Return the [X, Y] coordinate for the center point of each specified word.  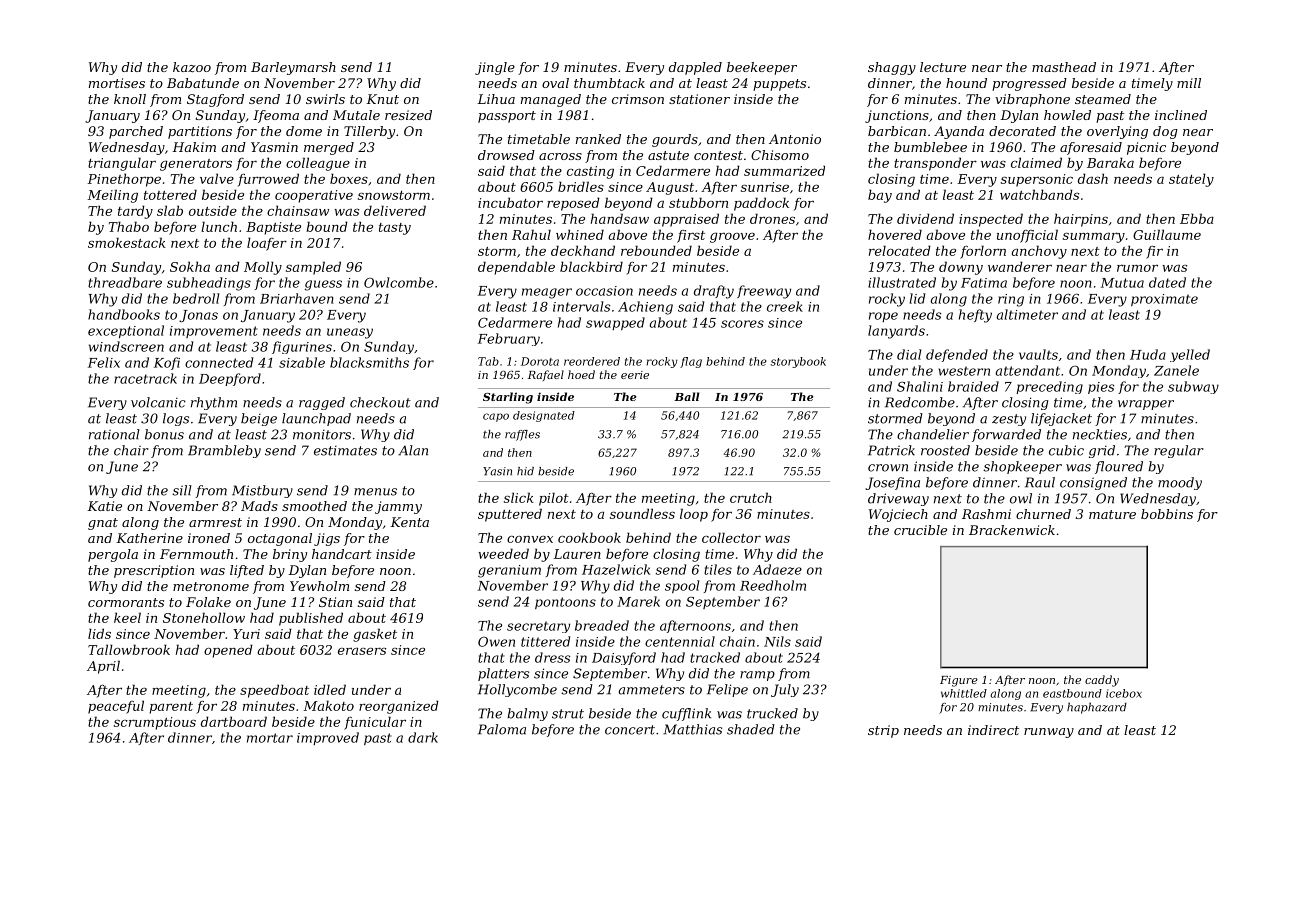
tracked [715, 657]
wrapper [1146, 405]
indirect [993, 730]
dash [1093, 178]
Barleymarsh [293, 68]
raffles [522, 435]
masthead [1064, 67]
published [311, 619]
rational [114, 434]
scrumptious [155, 723]
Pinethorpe [124, 180]
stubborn [698, 202]
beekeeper [762, 68]
